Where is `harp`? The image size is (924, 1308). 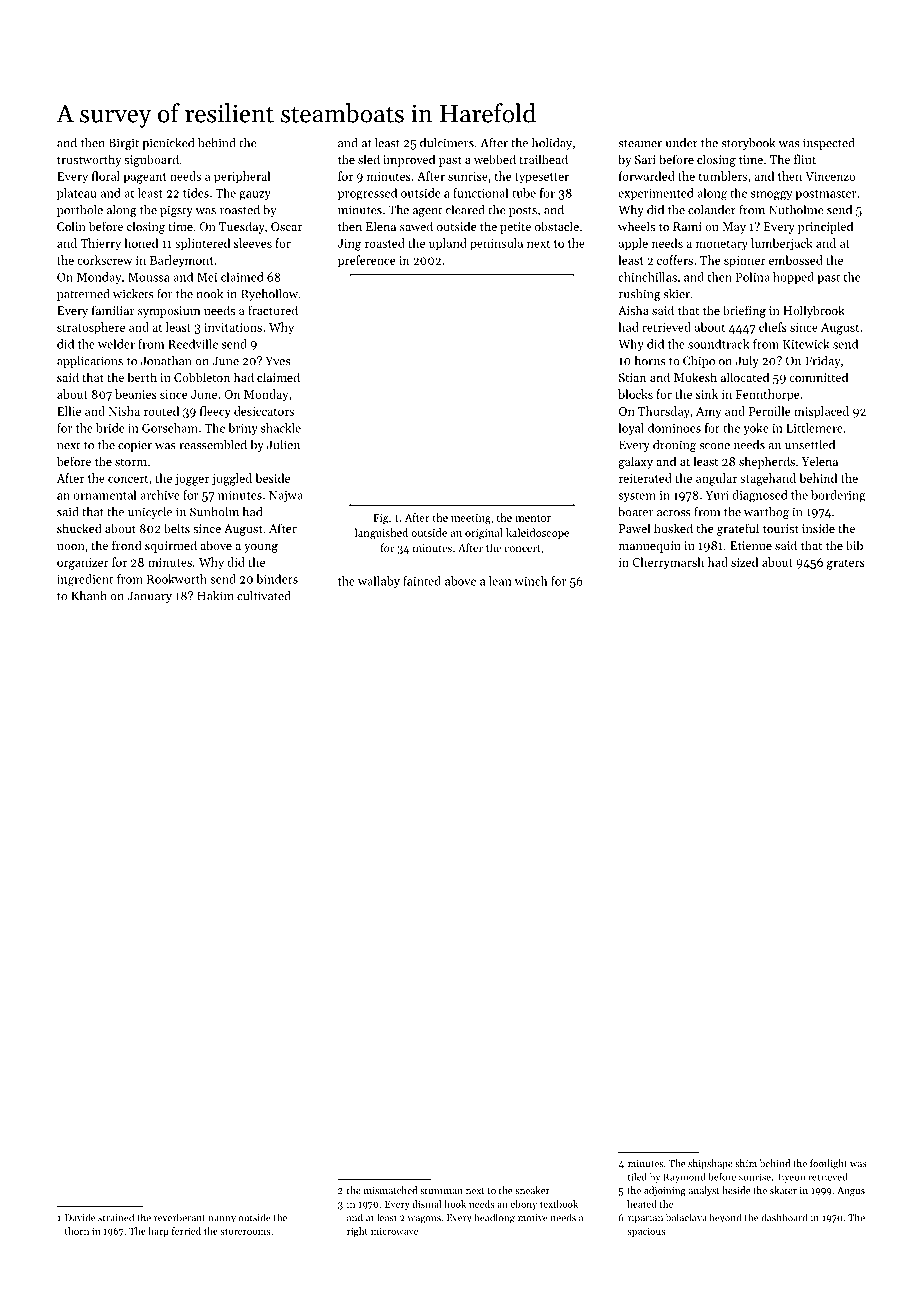
harp is located at coordinates (158, 1232).
